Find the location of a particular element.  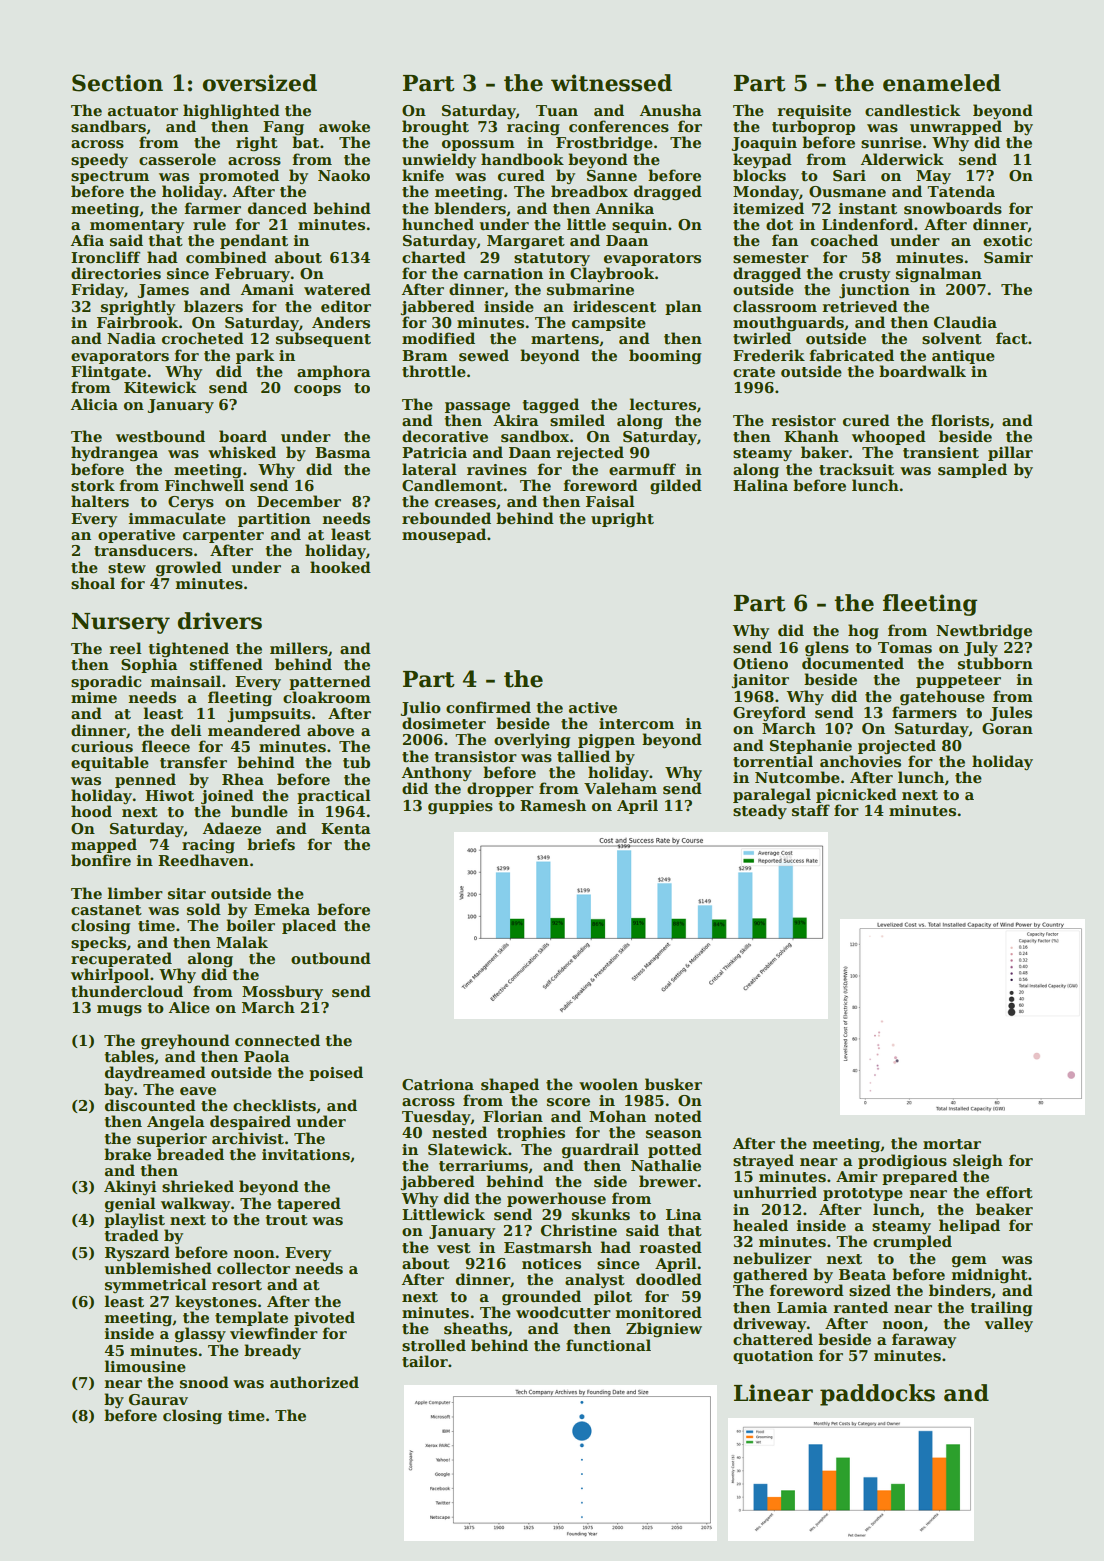

Nutcombe is located at coordinates (797, 777).
